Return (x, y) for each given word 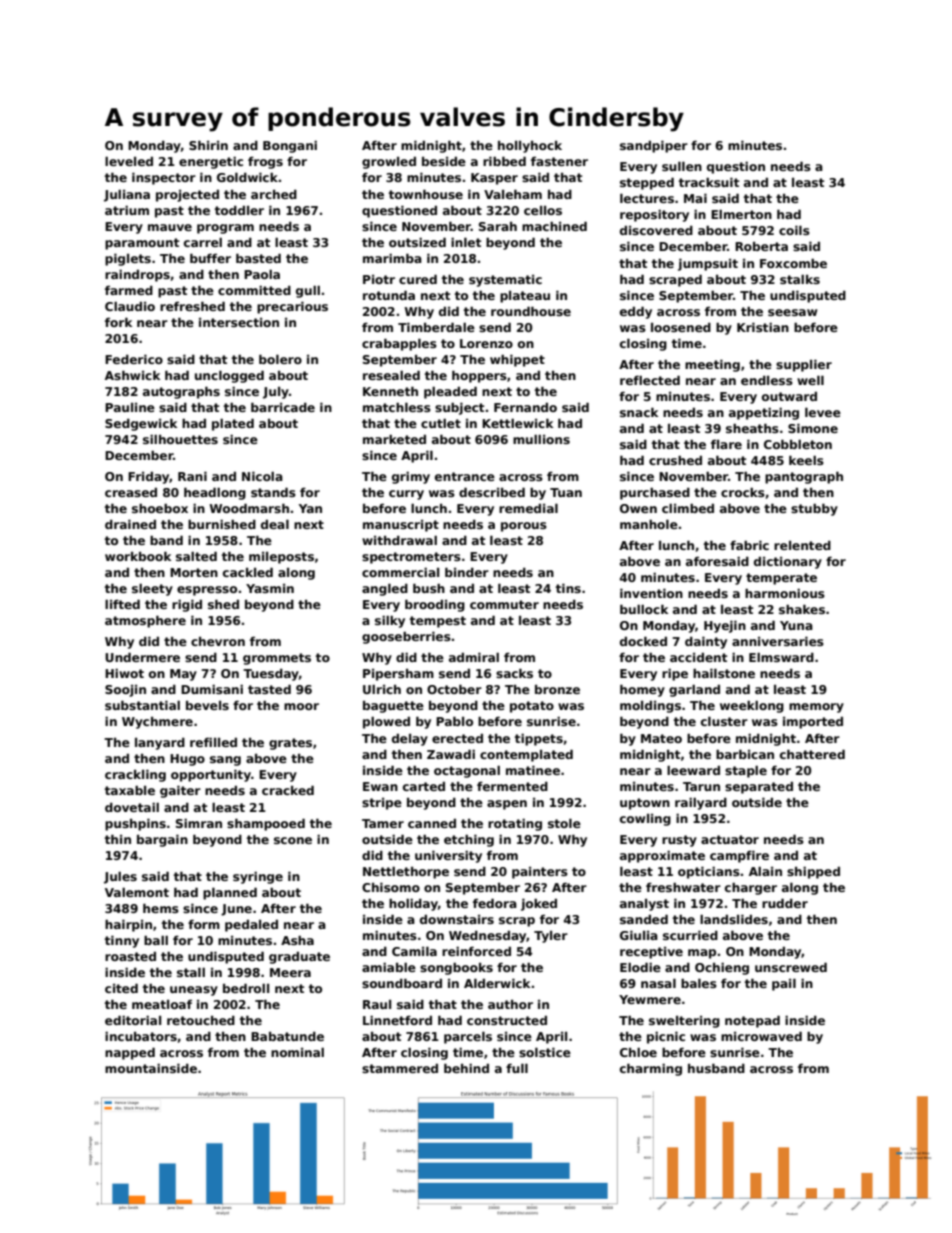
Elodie (640, 967)
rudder (785, 903)
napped (130, 1053)
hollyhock (530, 147)
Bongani (290, 146)
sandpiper (654, 146)
